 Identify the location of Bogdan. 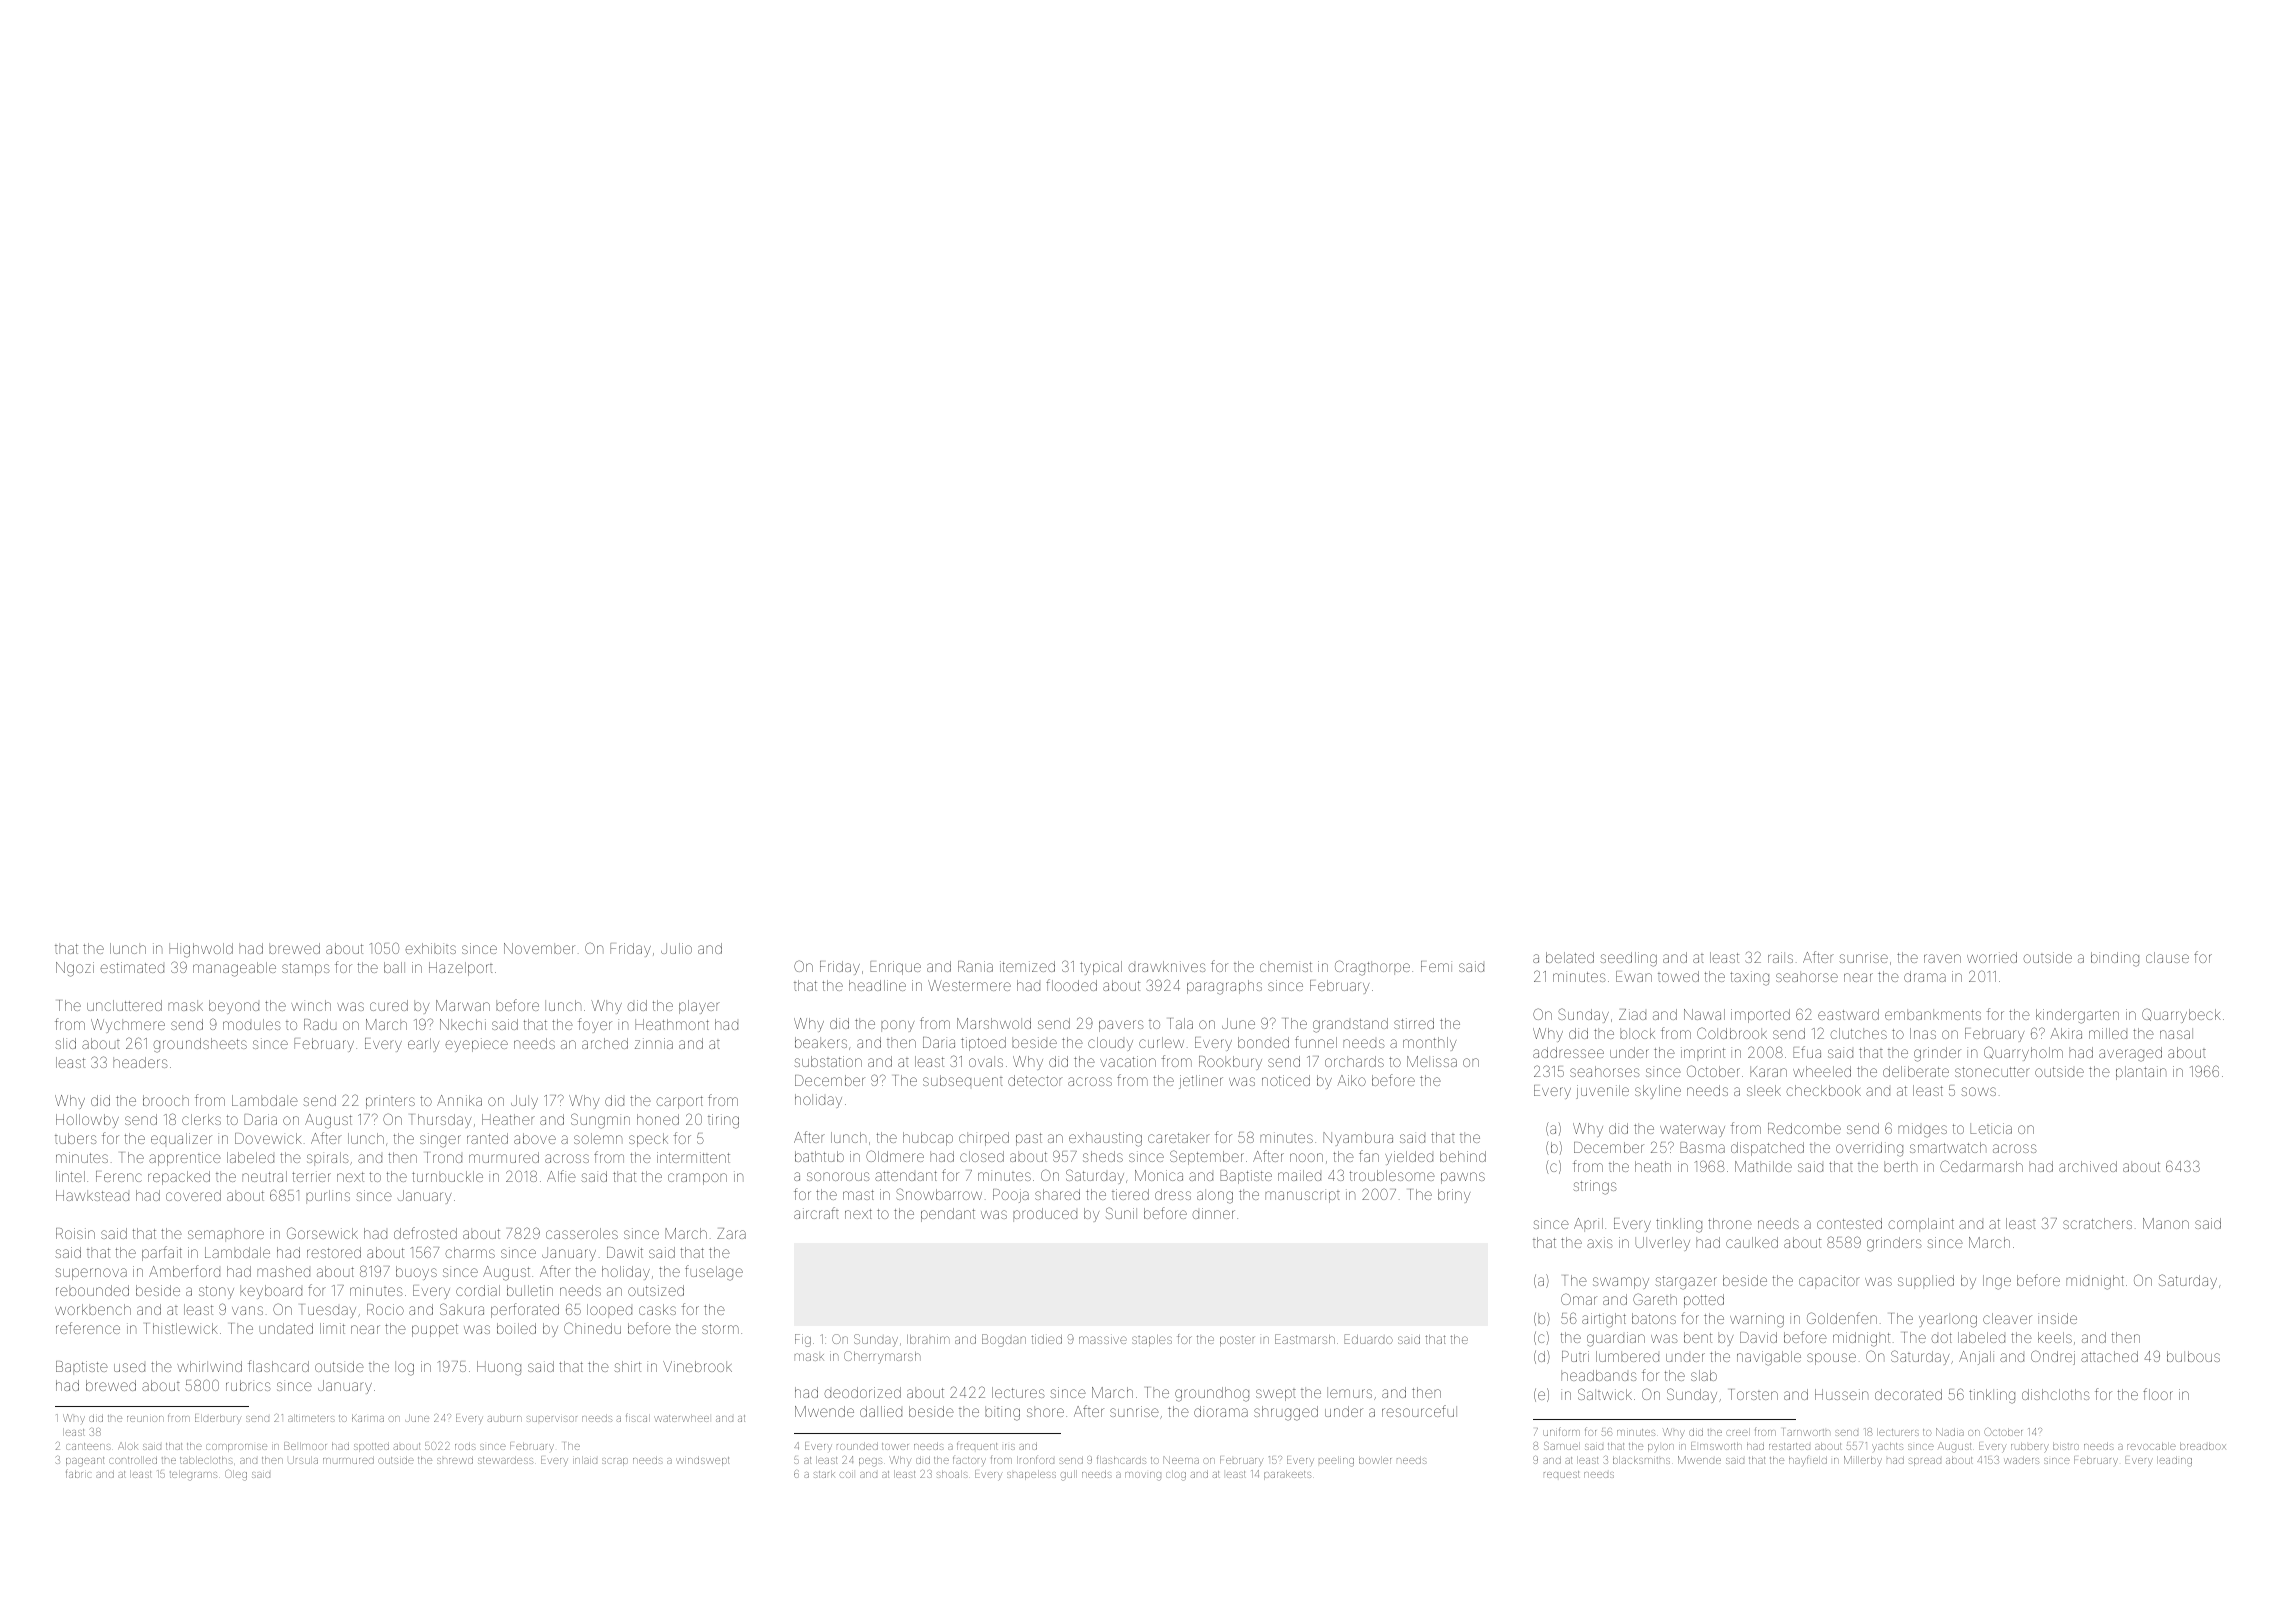
(1004, 1340).
